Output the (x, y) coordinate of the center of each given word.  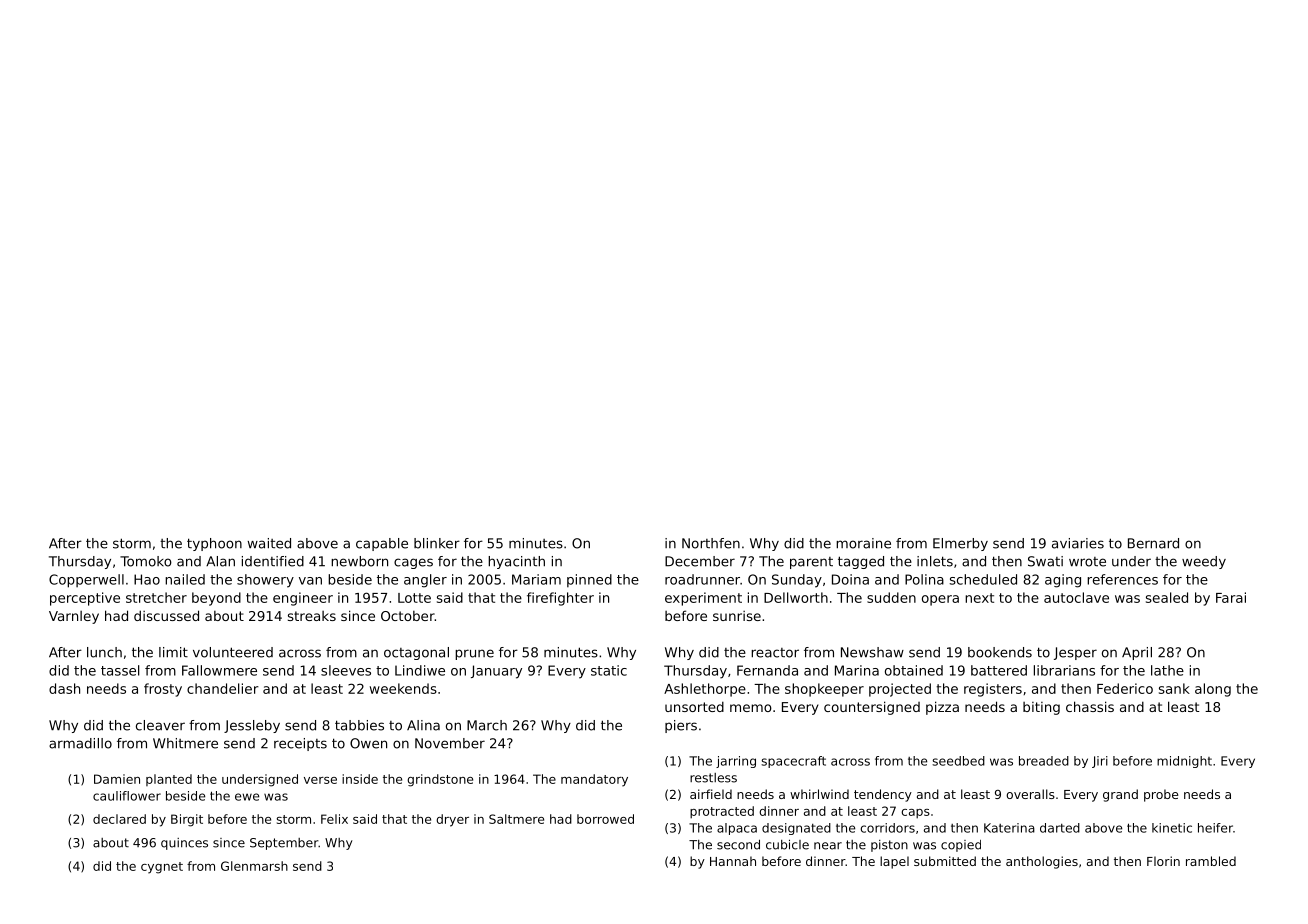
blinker (437, 543)
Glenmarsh (254, 866)
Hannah (733, 861)
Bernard (1153, 543)
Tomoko (146, 561)
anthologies (1042, 862)
